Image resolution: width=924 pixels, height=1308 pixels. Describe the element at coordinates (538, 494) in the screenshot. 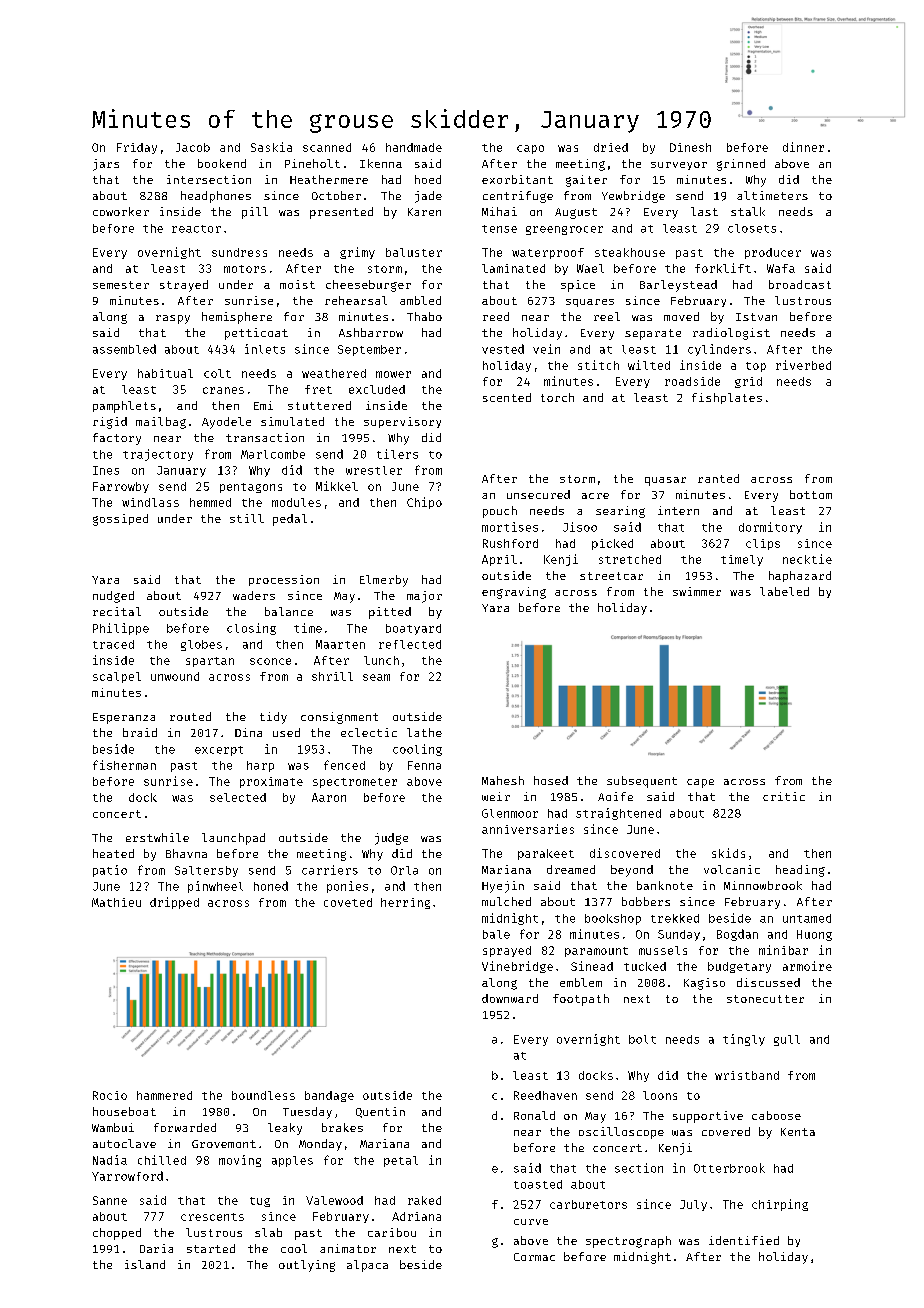

I see `unsecured` at that location.
